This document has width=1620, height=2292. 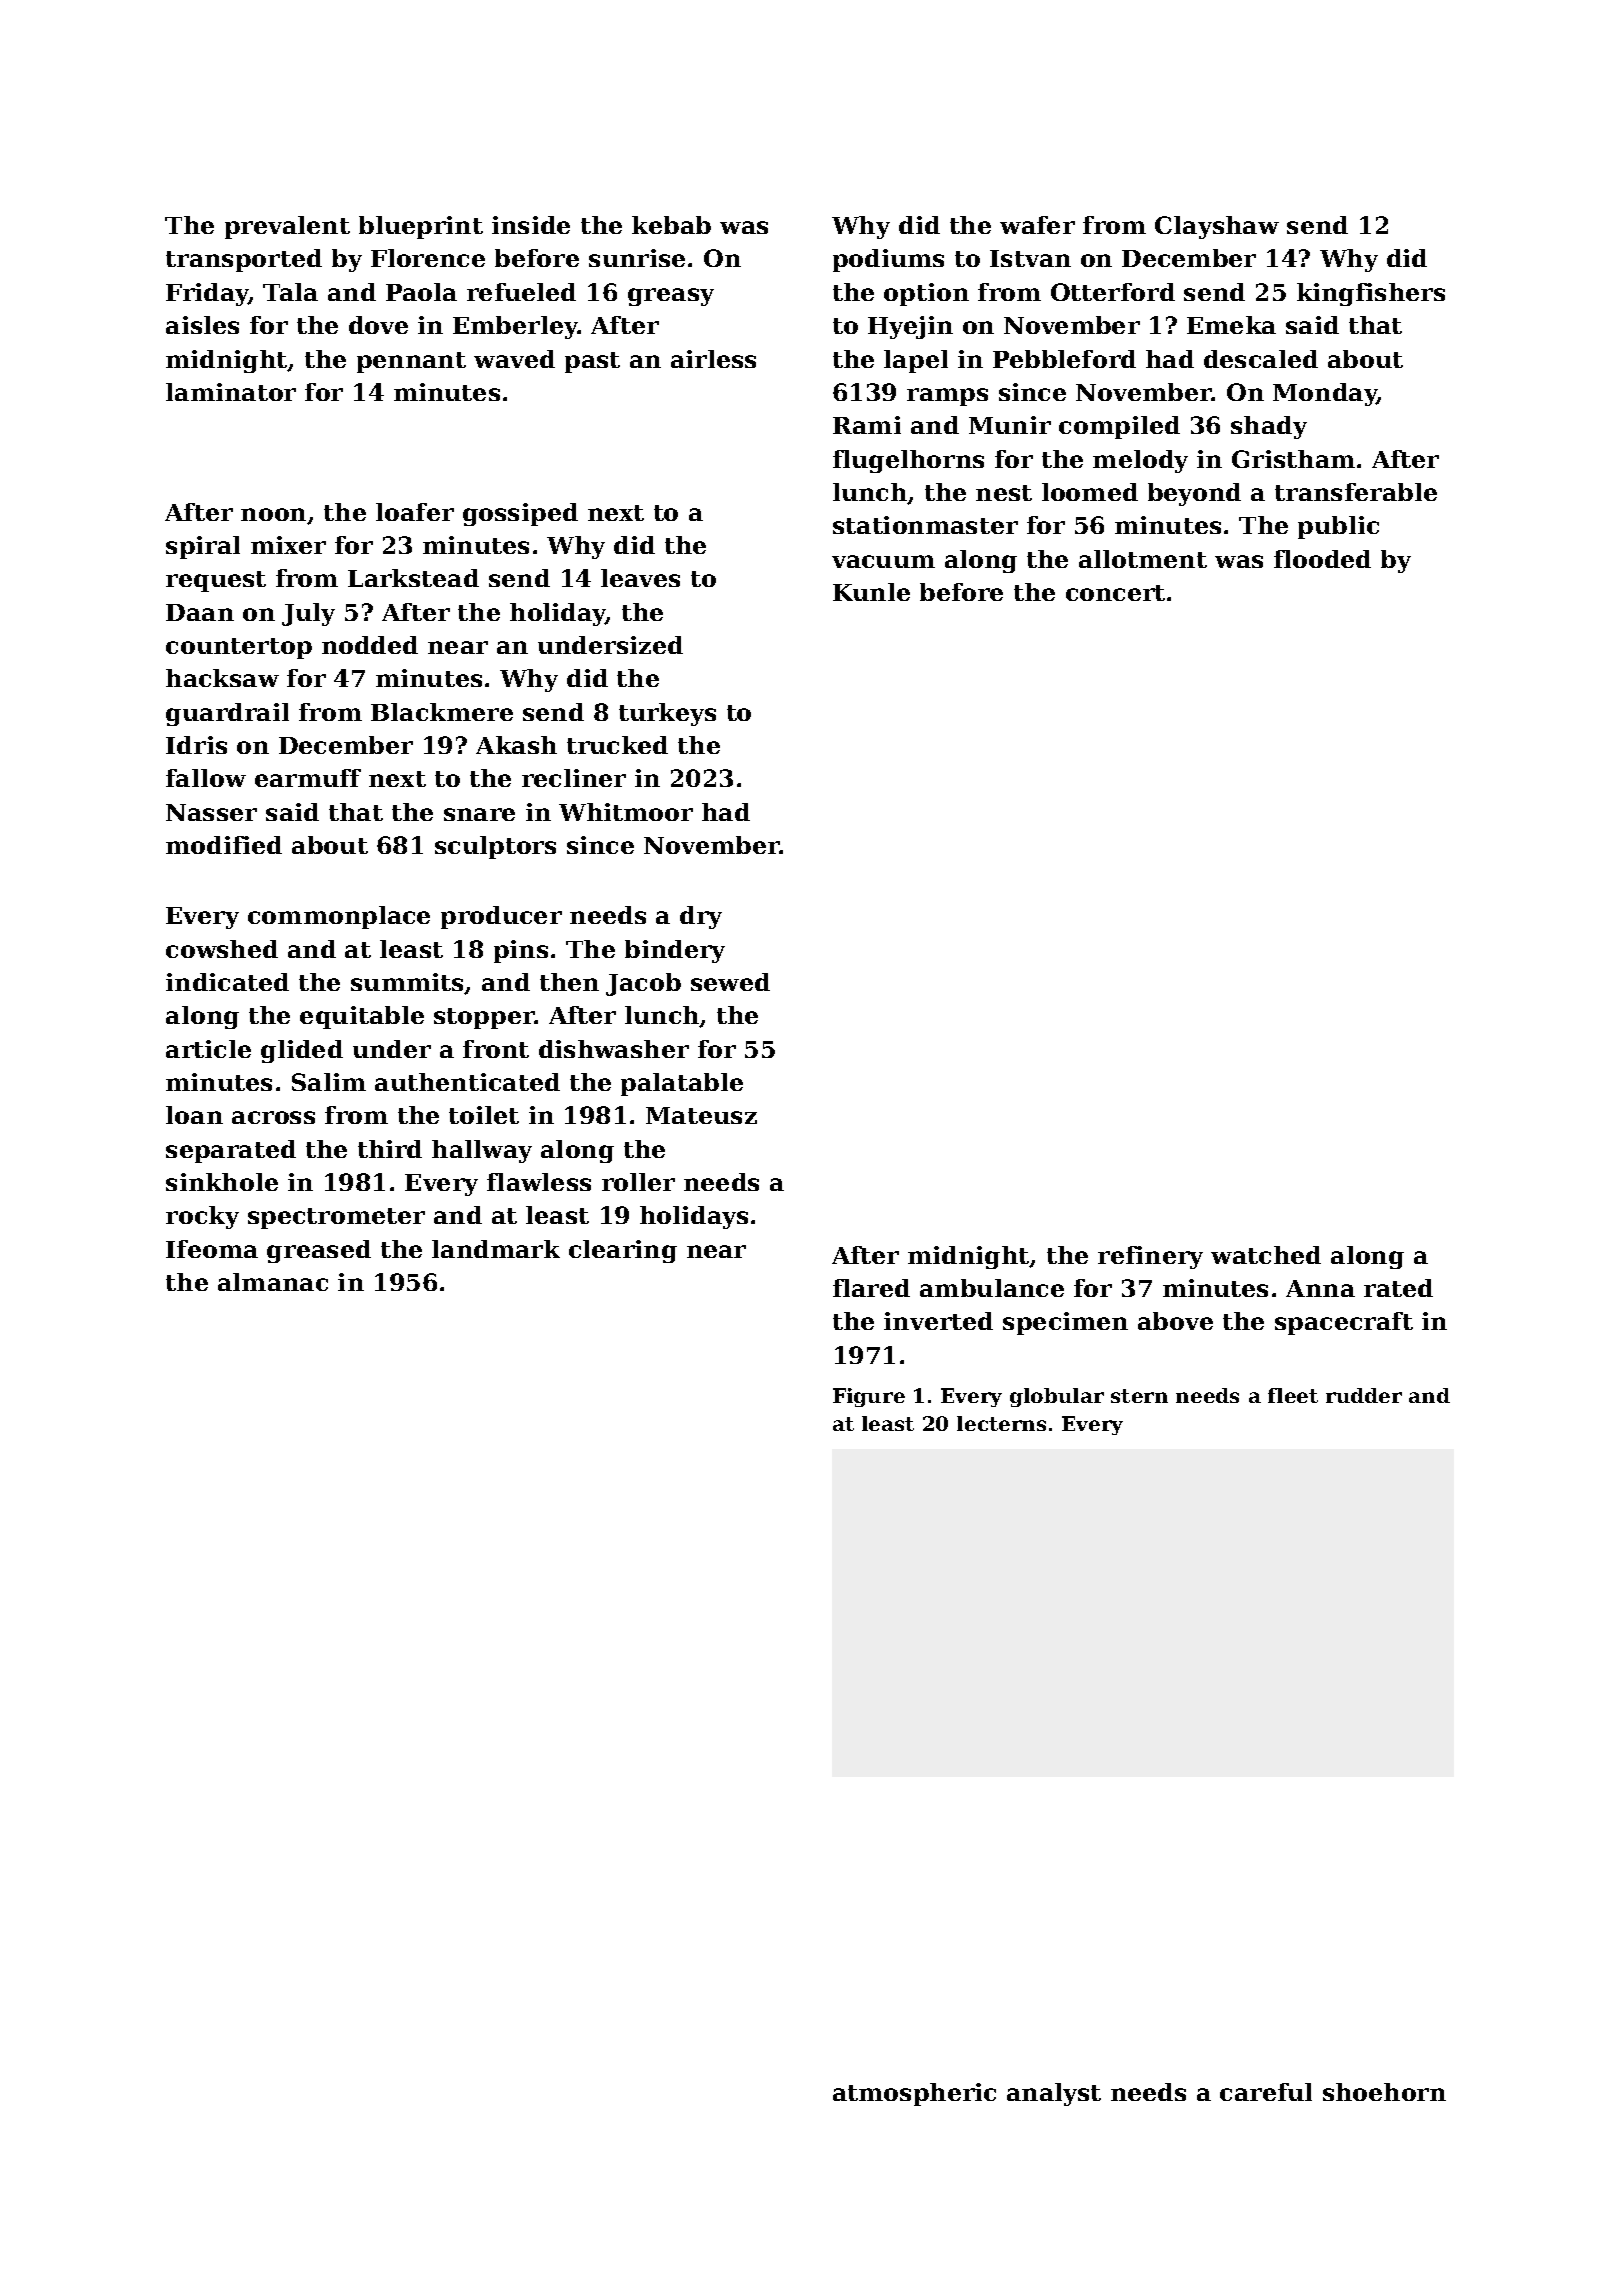 What do you see at coordinates (203, 547) in the document?
I see `spiral` at bounding box center [203, 547].
